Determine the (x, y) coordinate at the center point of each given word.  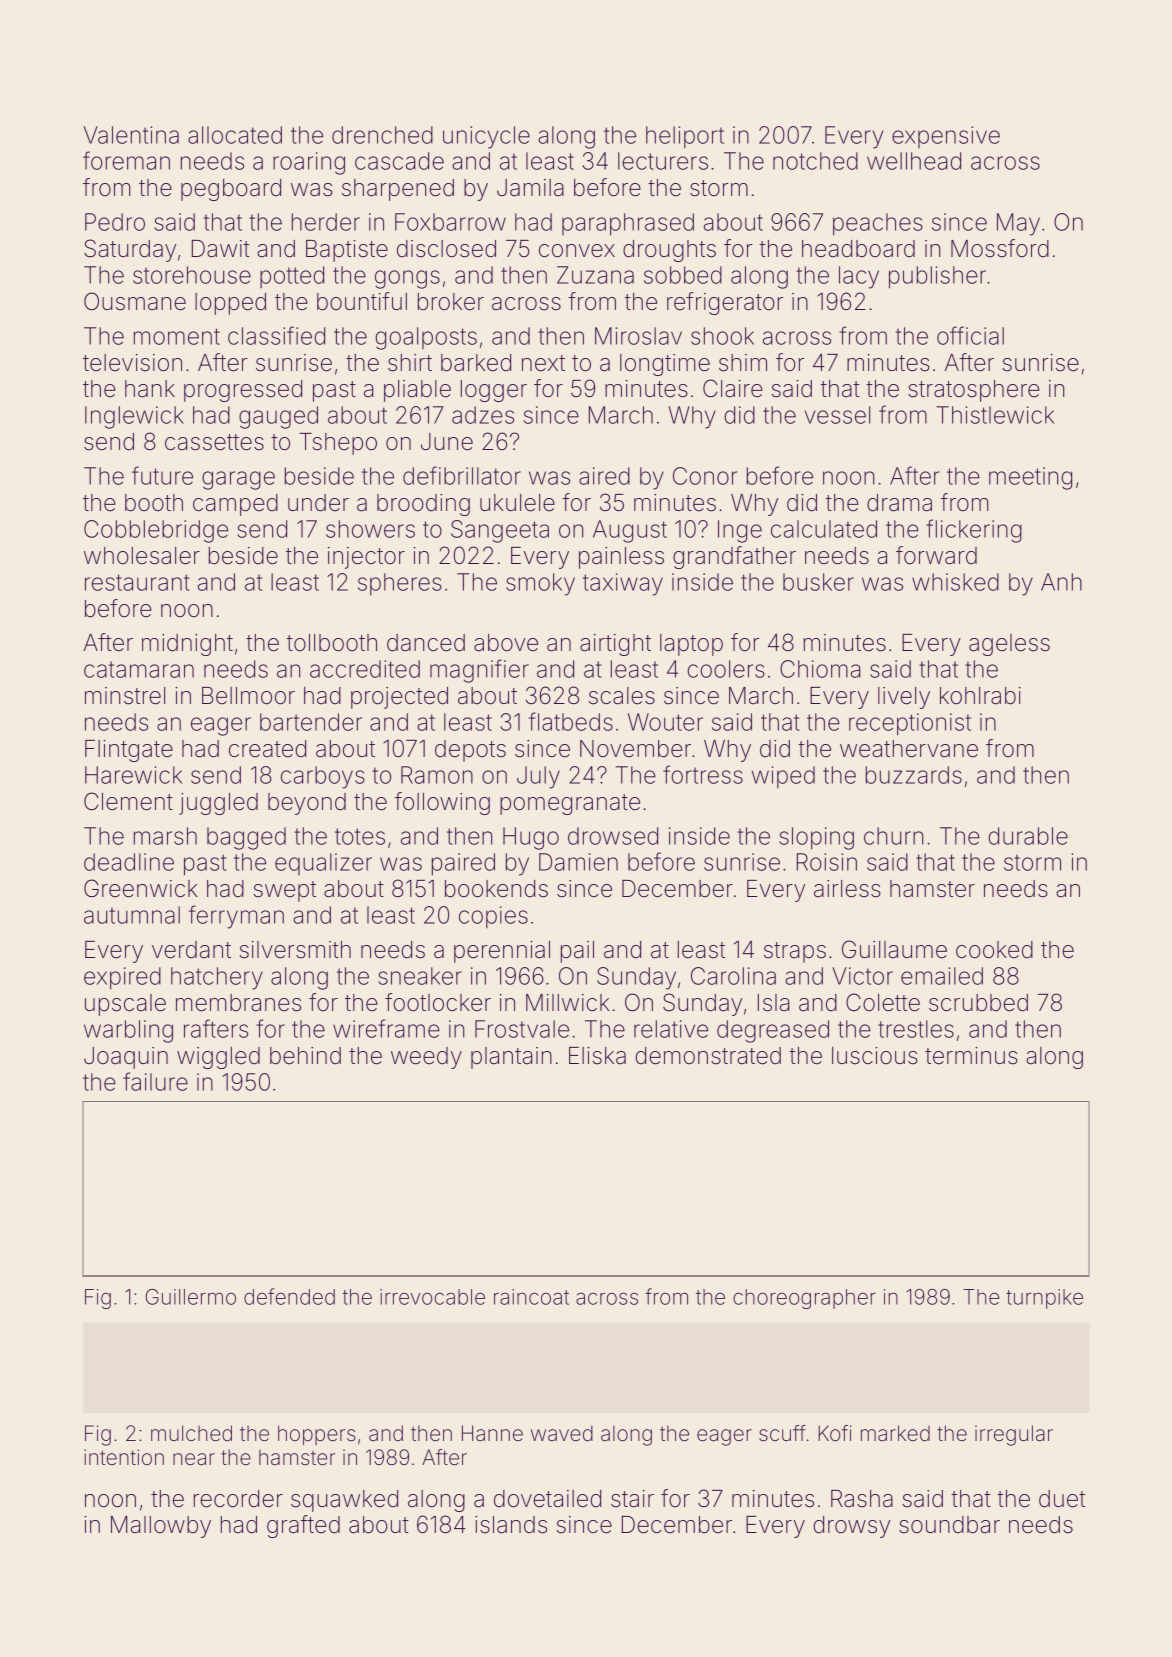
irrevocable (432, 1297)
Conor (705, 476)
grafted (303, 1526)
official (970, 335)
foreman (126, 160)
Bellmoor (248, 696)
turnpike (1044, 1299)
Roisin (827, 862)
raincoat (531, 1297)
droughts (669, 251)
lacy (859, 277)
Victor (862, 976)
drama (899, 503)
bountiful (362, 301)
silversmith (295, 950)
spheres (400, 584)
